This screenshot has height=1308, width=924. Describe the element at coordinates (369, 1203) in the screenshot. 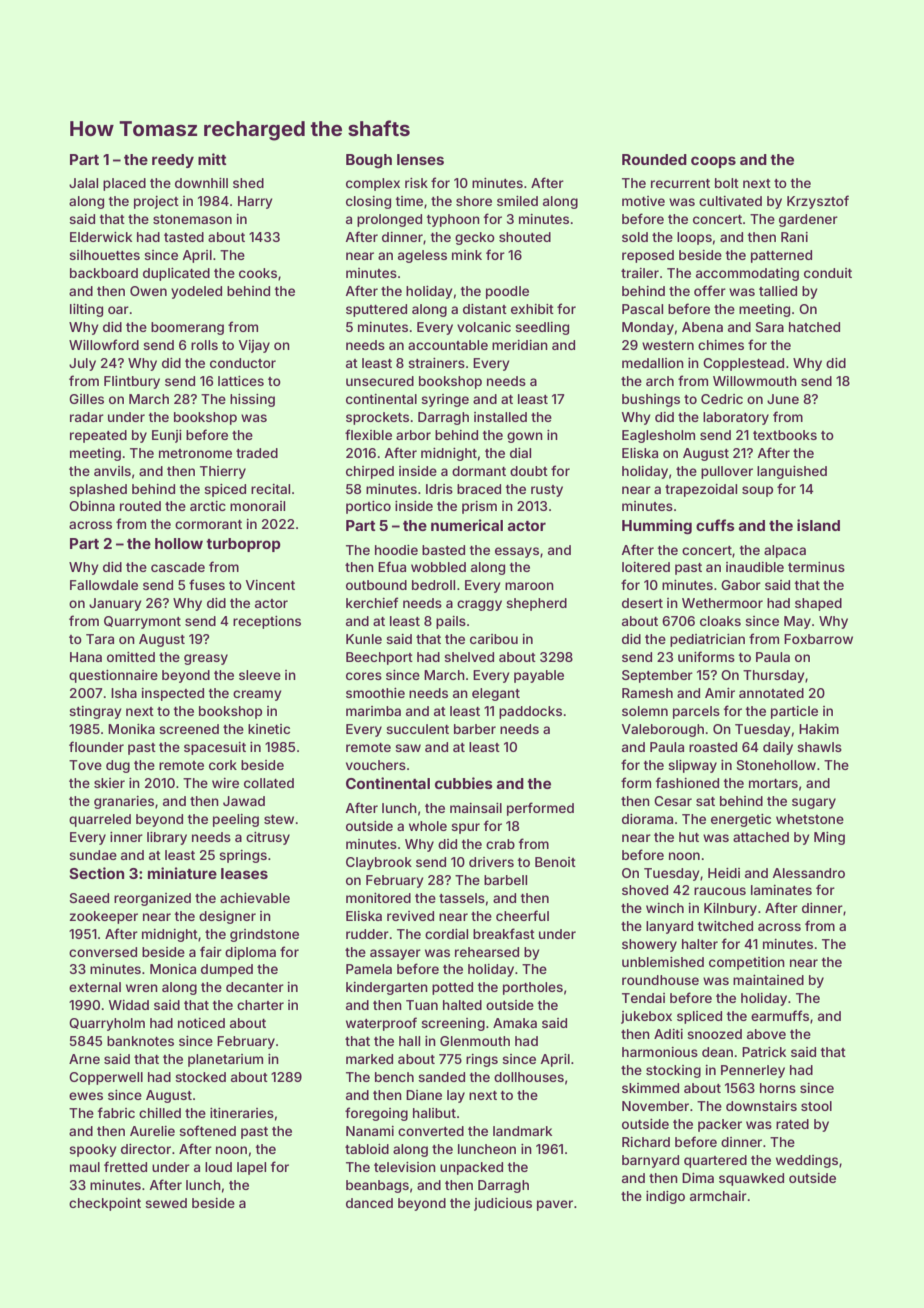

I see `danced` at that location.
